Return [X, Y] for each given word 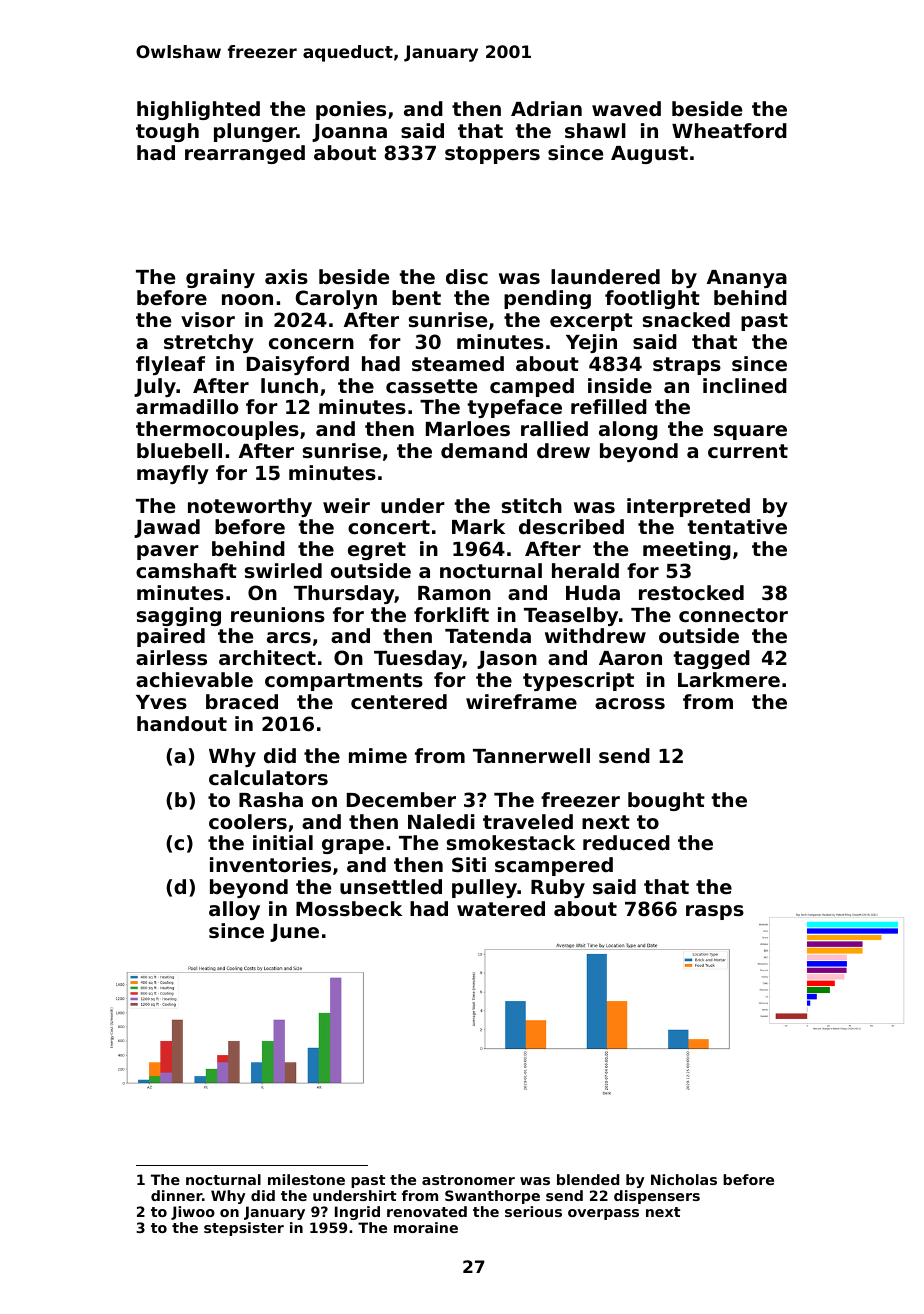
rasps [715, 912]
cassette [431, 386]
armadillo [187, 406]
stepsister [244, 1229]
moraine [426, 1227]
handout [182, 723]
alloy [234, 910]
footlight [652, 299]
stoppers [492, 155]
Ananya [747, 279]
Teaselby [571, 616]
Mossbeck [349, 909]
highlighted [198, 110]
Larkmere [729, 679]
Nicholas [684, 1179]
